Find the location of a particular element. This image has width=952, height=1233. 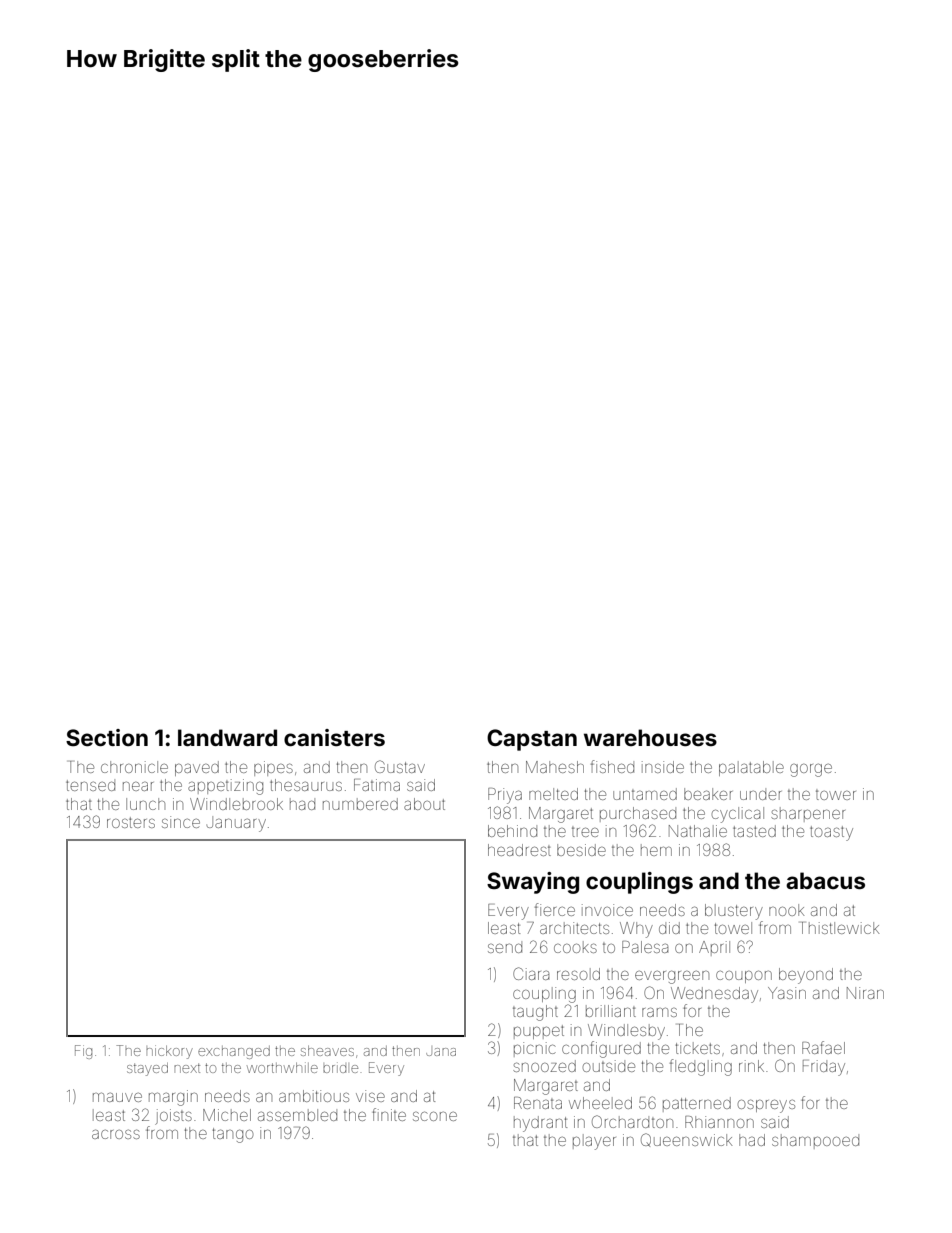

configured is located at coordinates (601, 1049).
